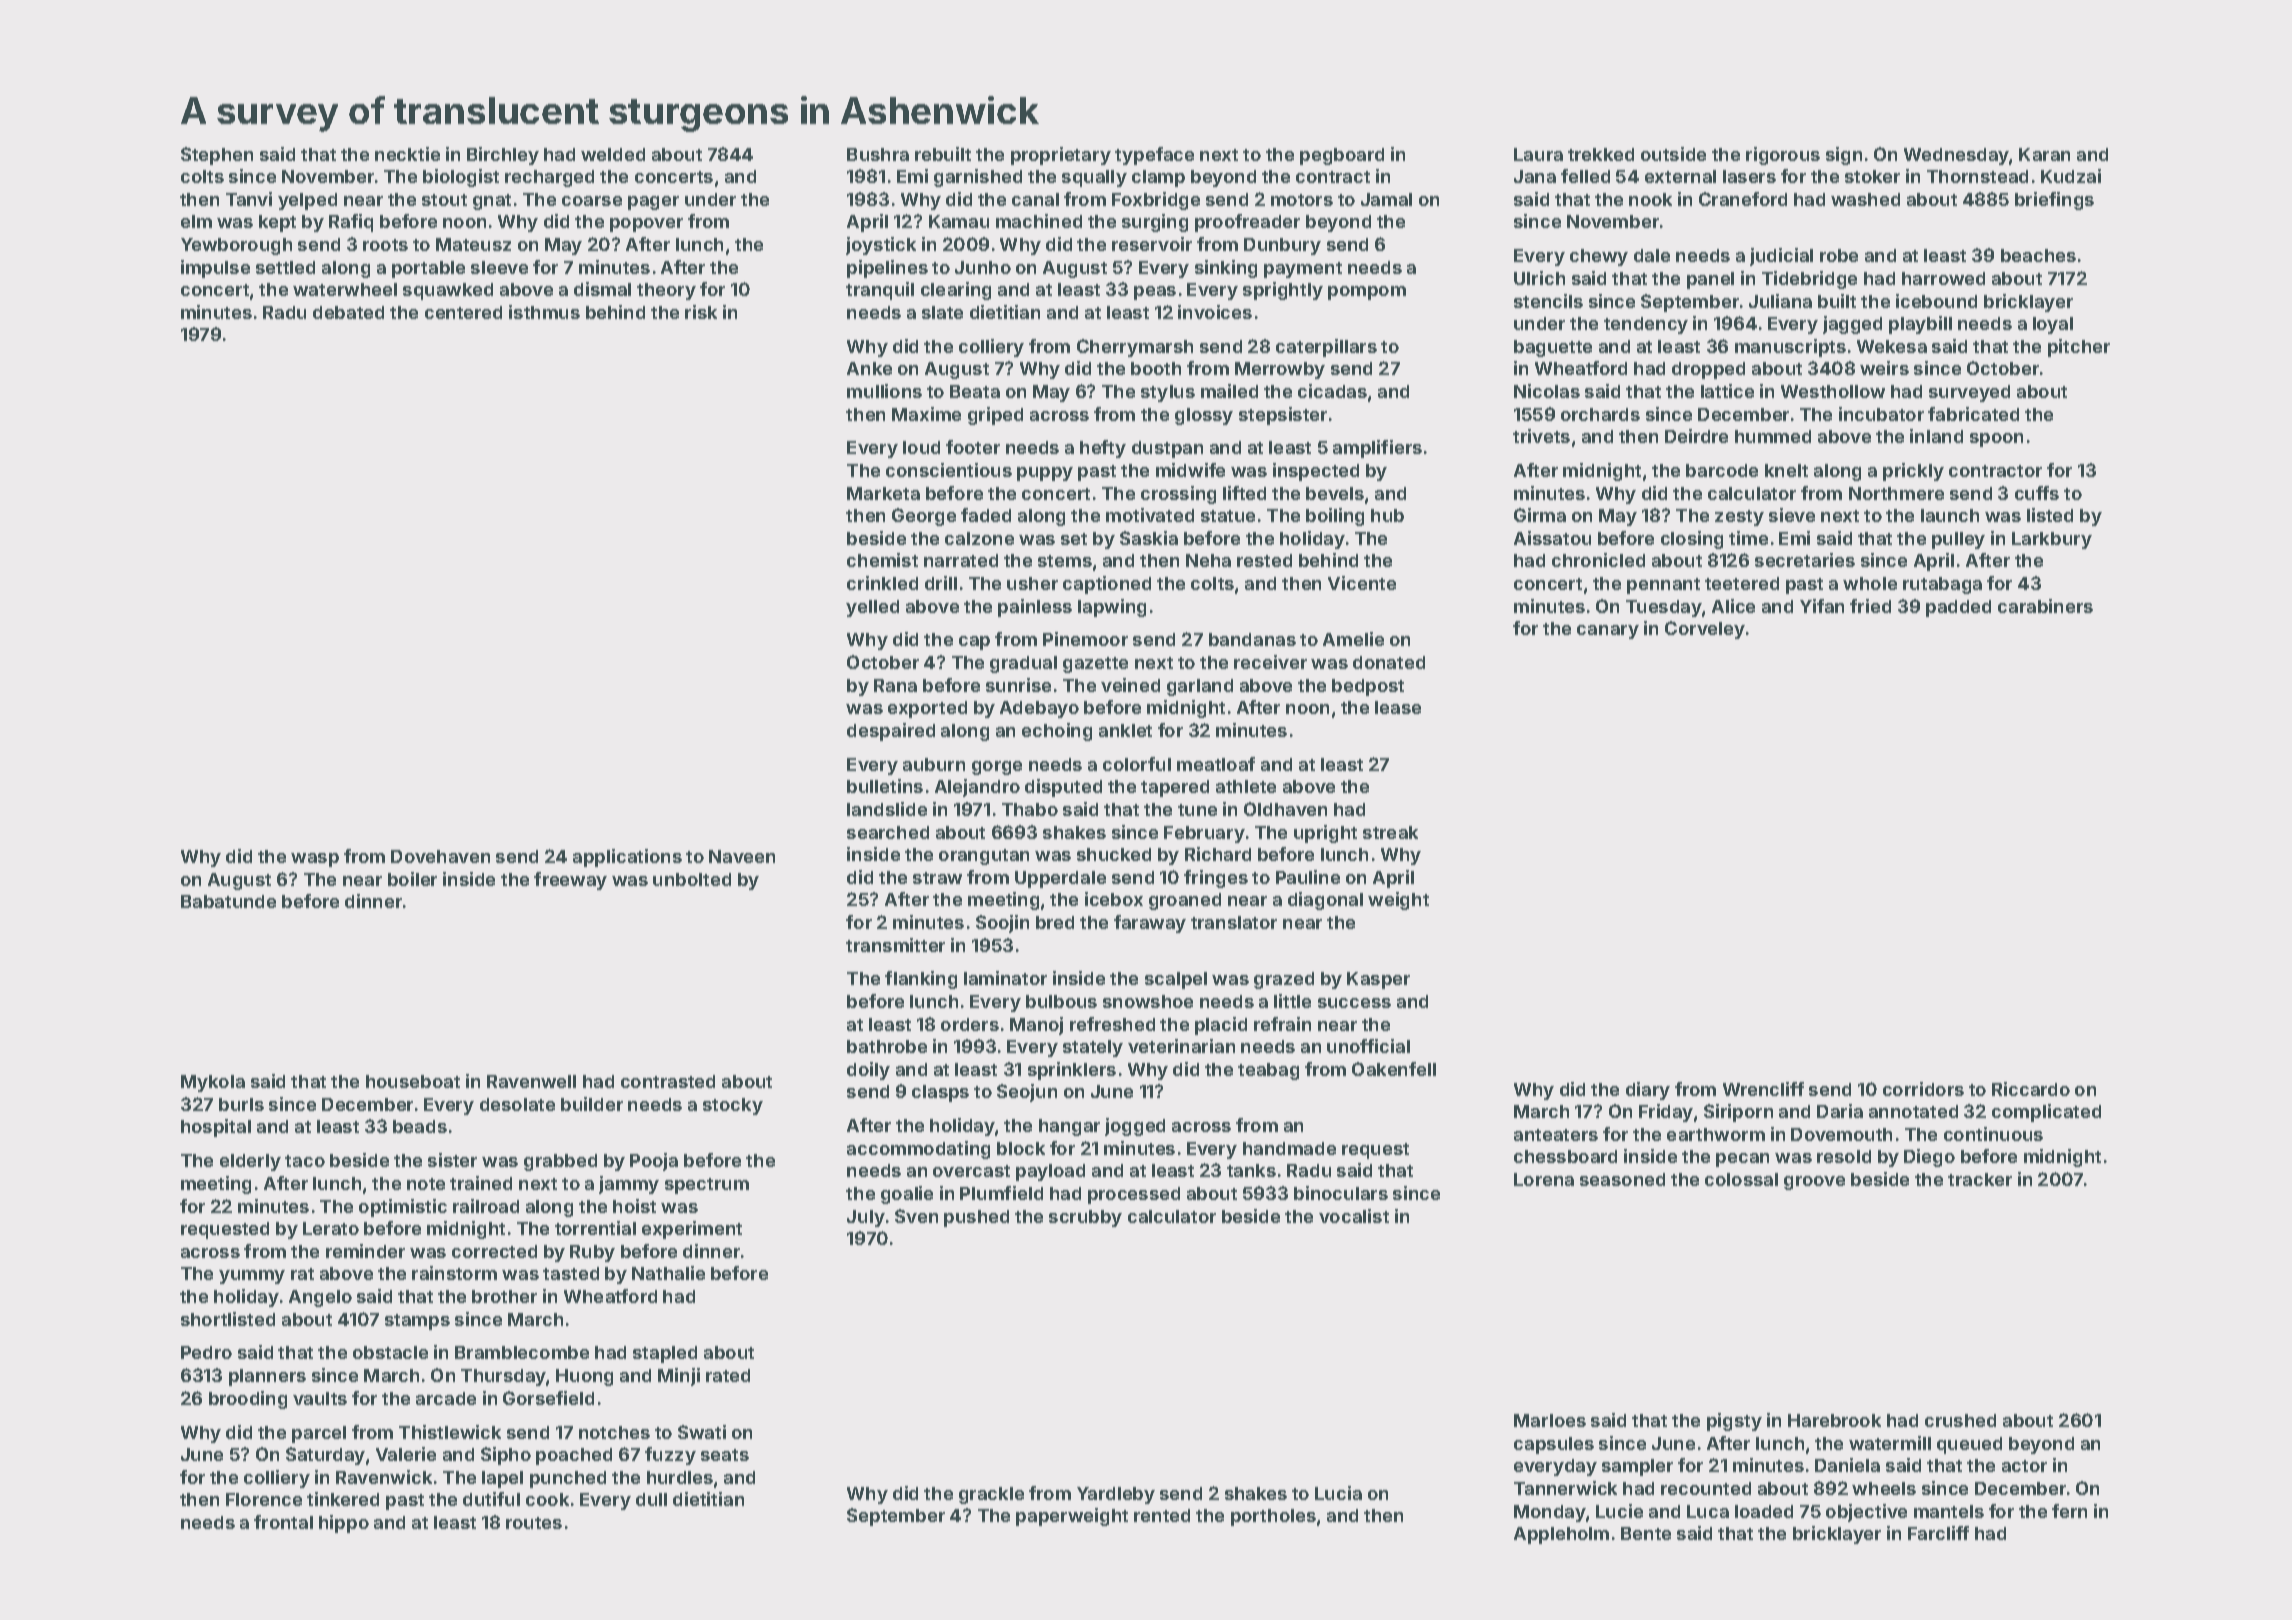 The height and width of the screenshot is (1620, 2292). Describe the element at coordinates (315, 860) in the screenshot. I see `wasp` at that location.
